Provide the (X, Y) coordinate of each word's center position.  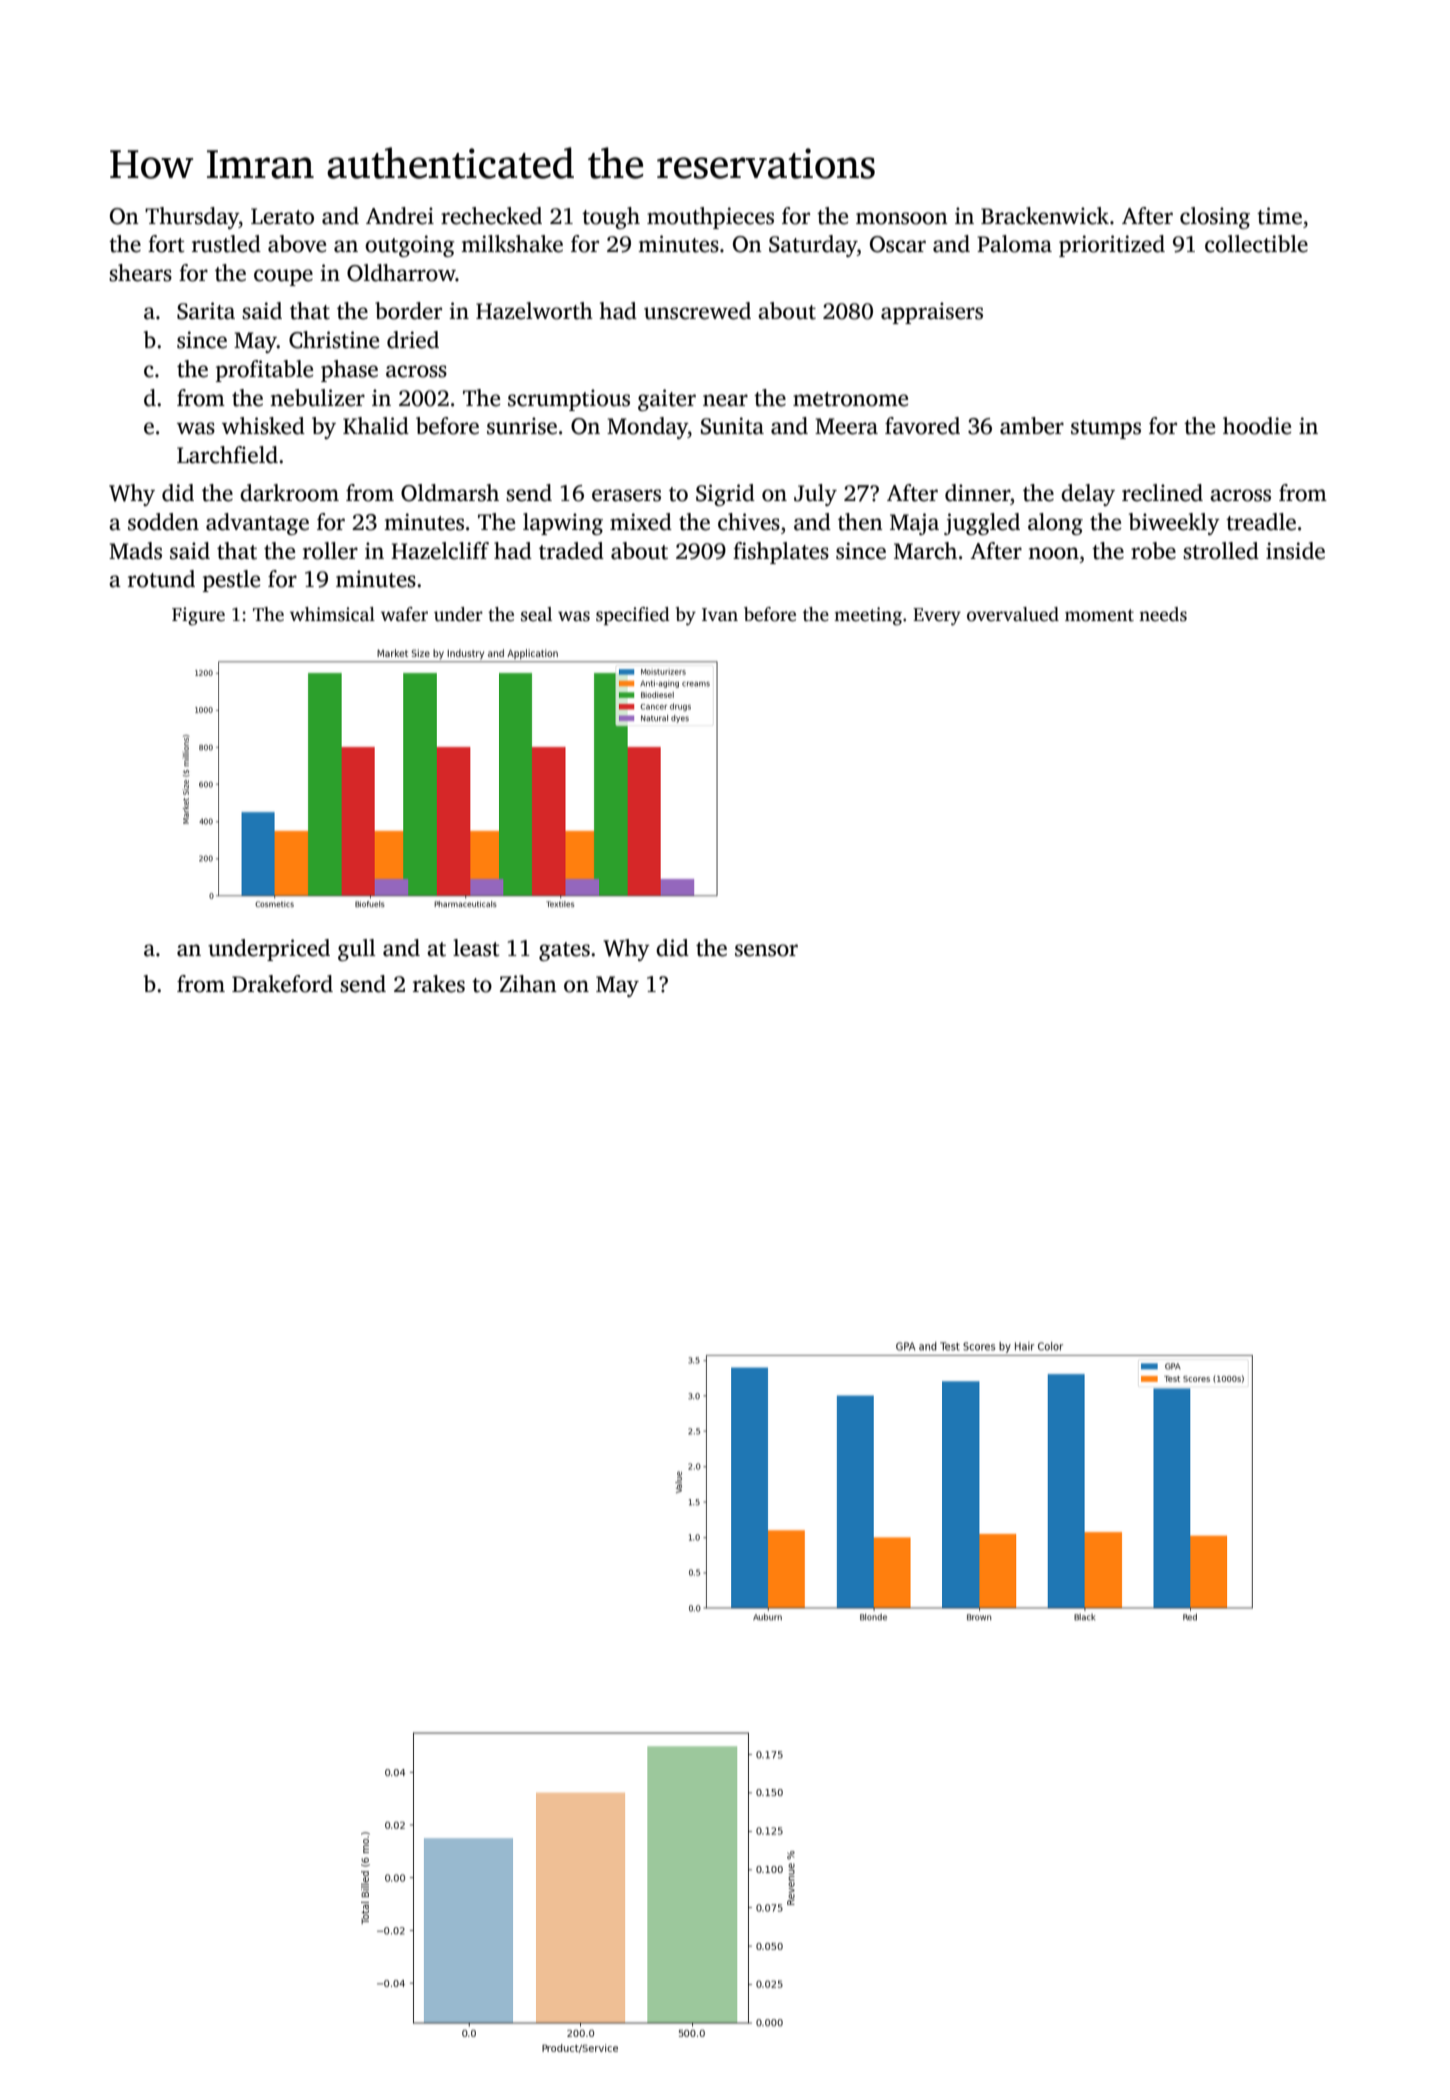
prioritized (1112, 246)
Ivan (720, 614)
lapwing (563, 524)
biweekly (1174, 524)
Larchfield (227, 455)
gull (357, 950)
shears (140, 273)
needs (1163, 614)
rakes (439, 984)
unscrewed (697, 311)
